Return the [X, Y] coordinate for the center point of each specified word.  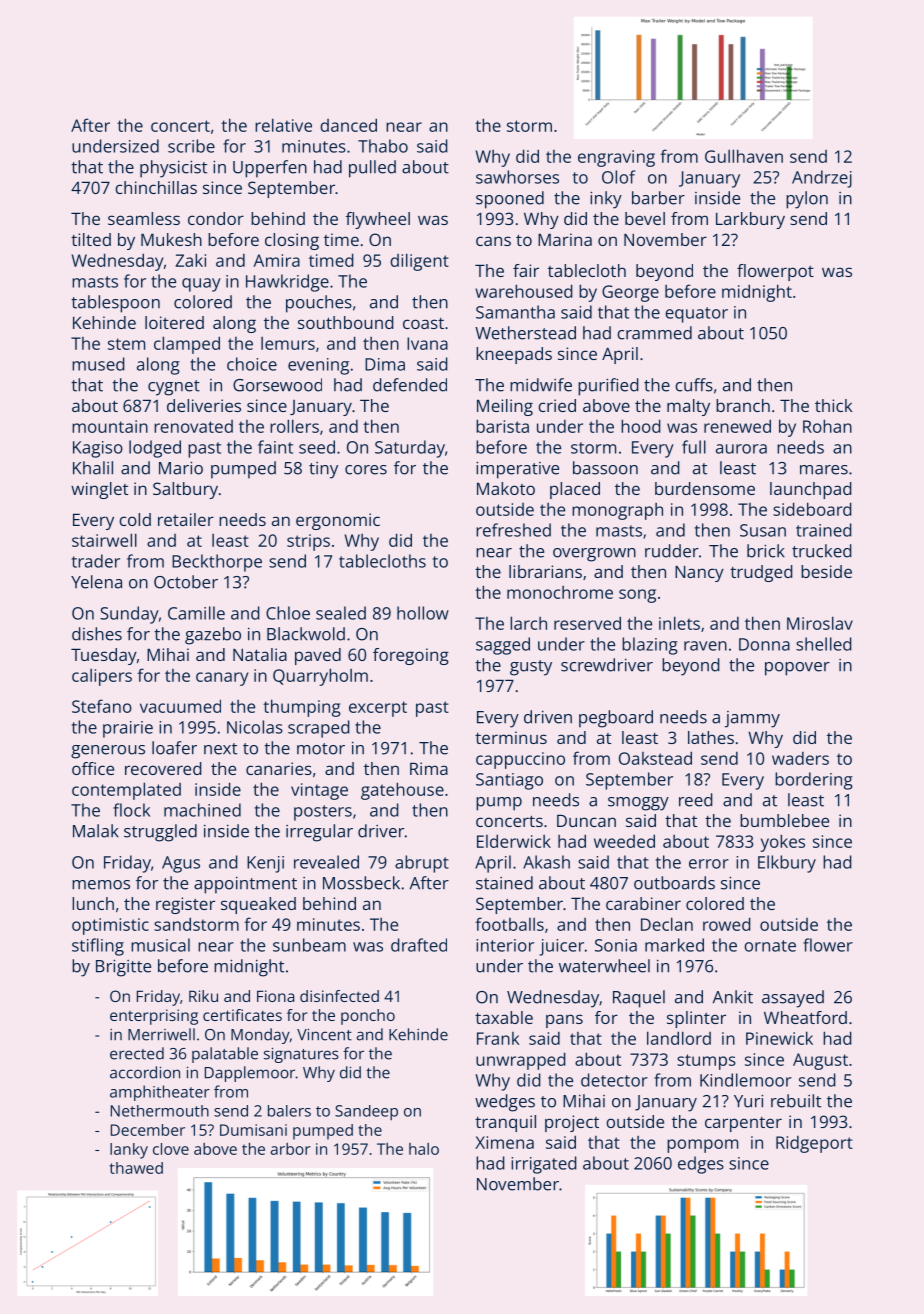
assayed [793, 999]
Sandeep [366, 1112]
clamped [187, 345]
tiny [323, 470]
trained [824, 530]
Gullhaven [744, 156]
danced [348, 125]
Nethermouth [160, 1111]
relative [283, 125]
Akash [546, 862]
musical [160, 945]
